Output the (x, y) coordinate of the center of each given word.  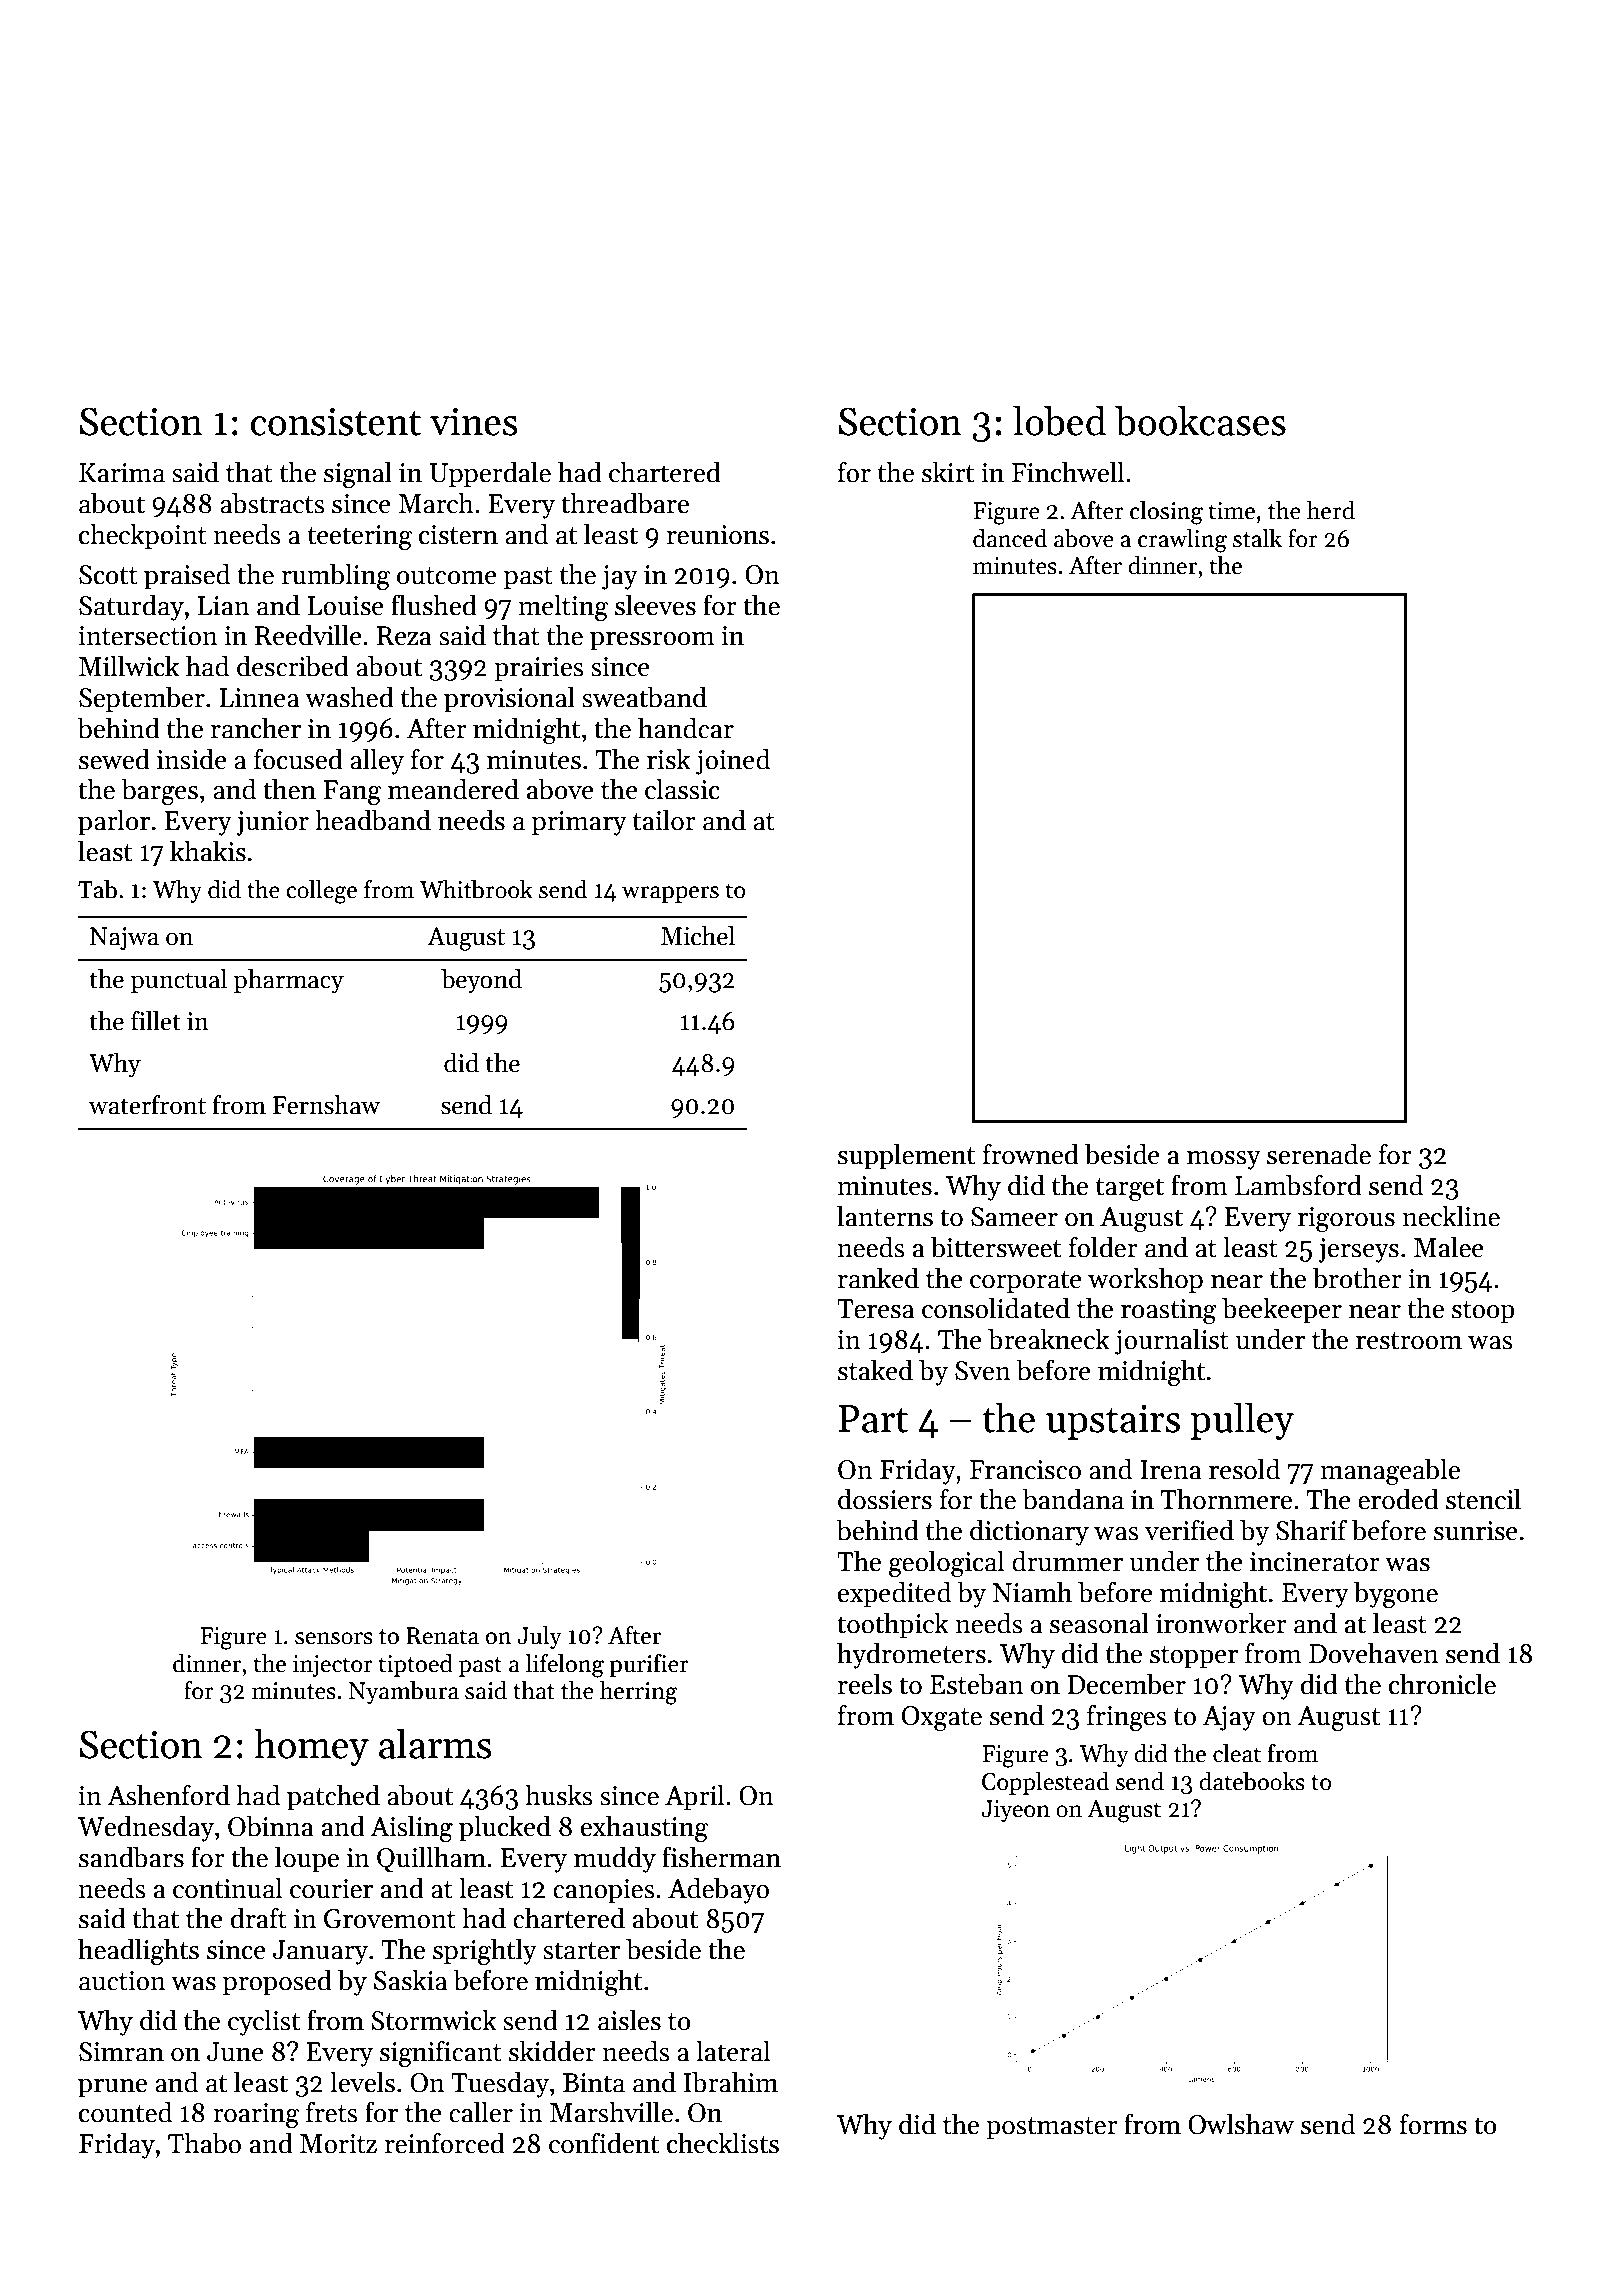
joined (733, 761)
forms (1433, 2124)
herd (1331, 510)
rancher (256, 728)
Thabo (204, 2143)
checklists (723, 2143)
